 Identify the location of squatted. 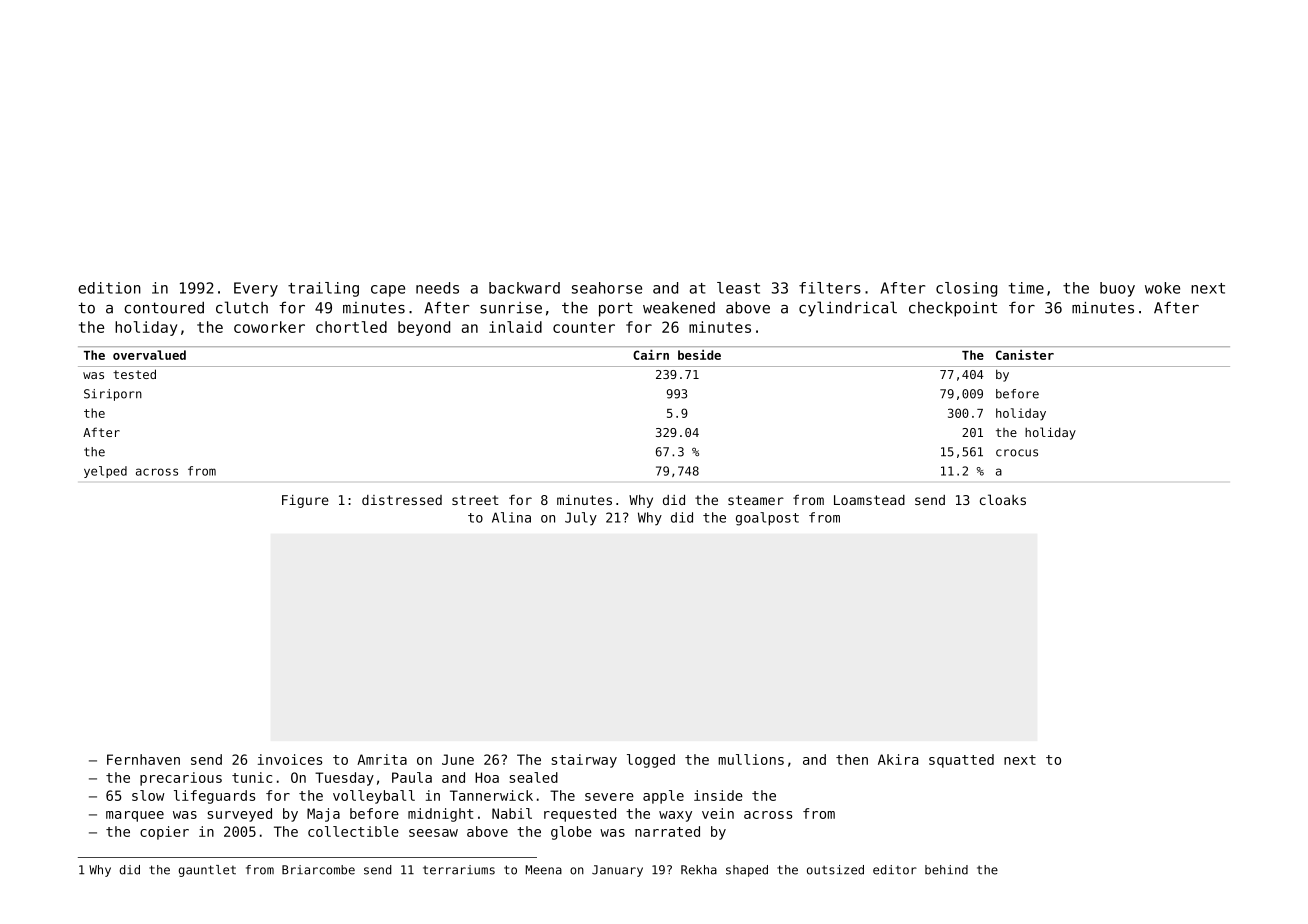
(961, 761).
